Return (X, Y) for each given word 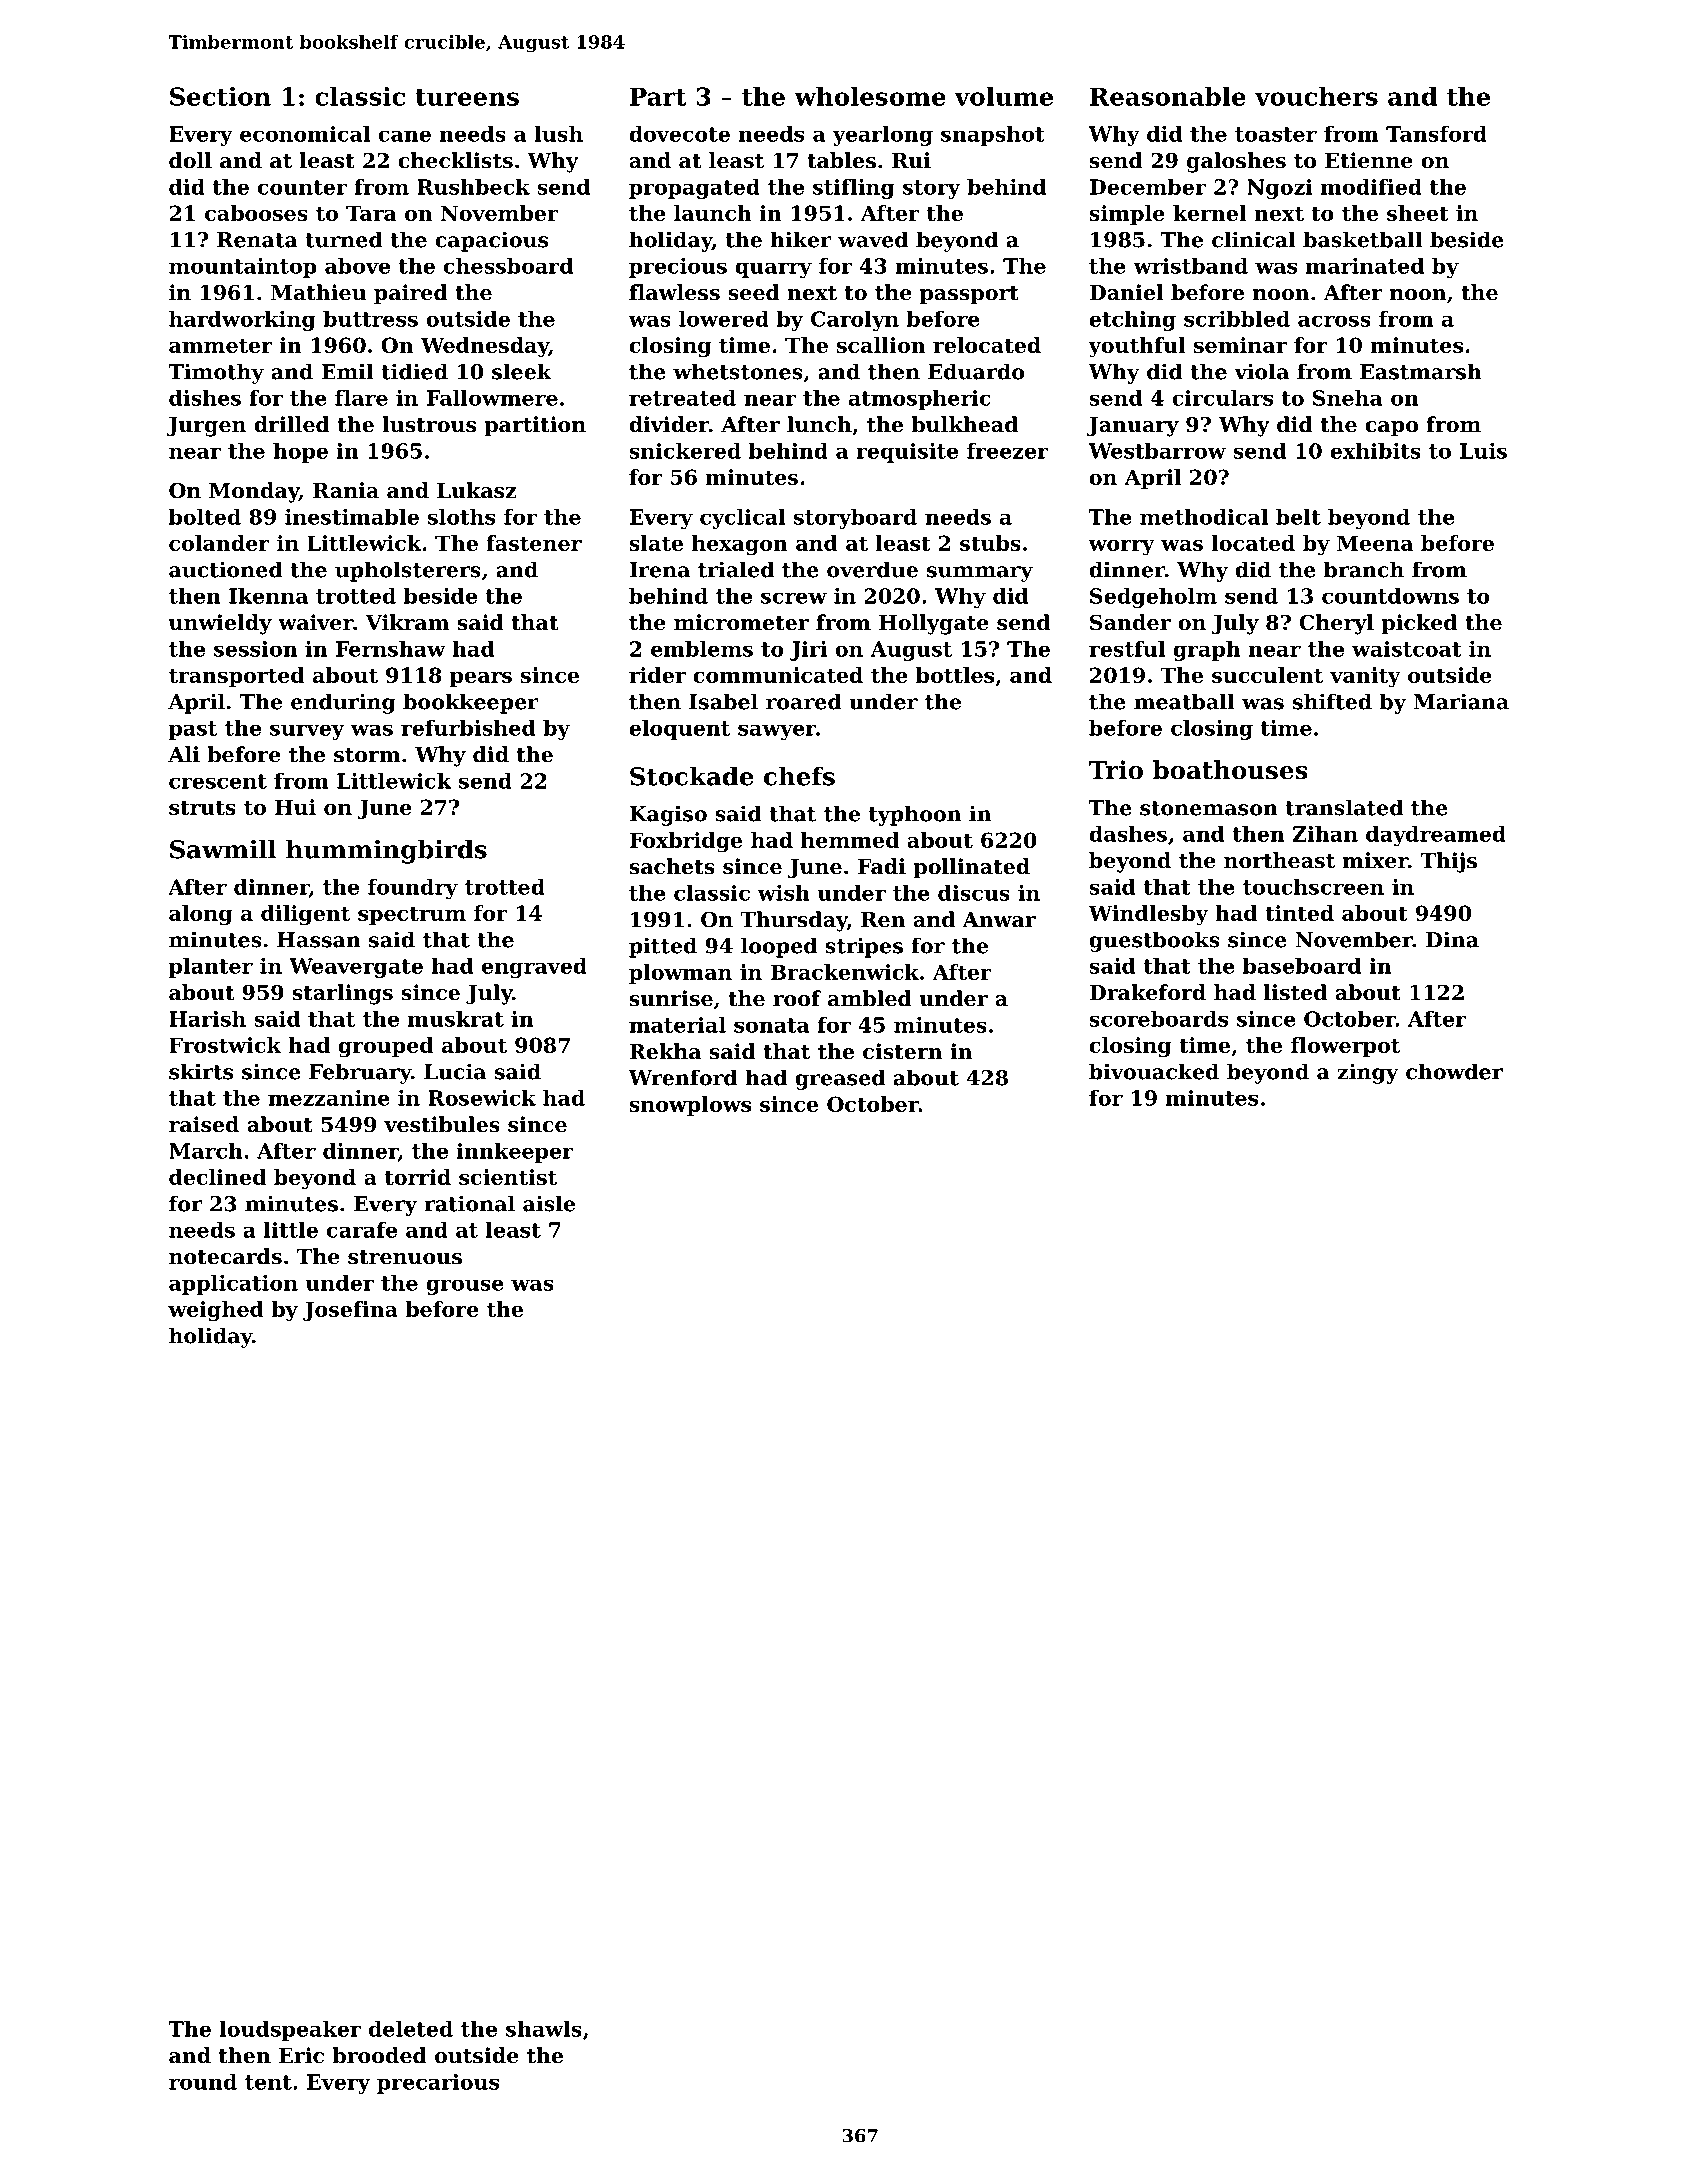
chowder (1454, 1071)
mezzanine (329, 1098)
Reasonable (1168, 96)
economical (305, 134)
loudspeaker (290, 2031)
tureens (467, 97)
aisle (549, 1203)
